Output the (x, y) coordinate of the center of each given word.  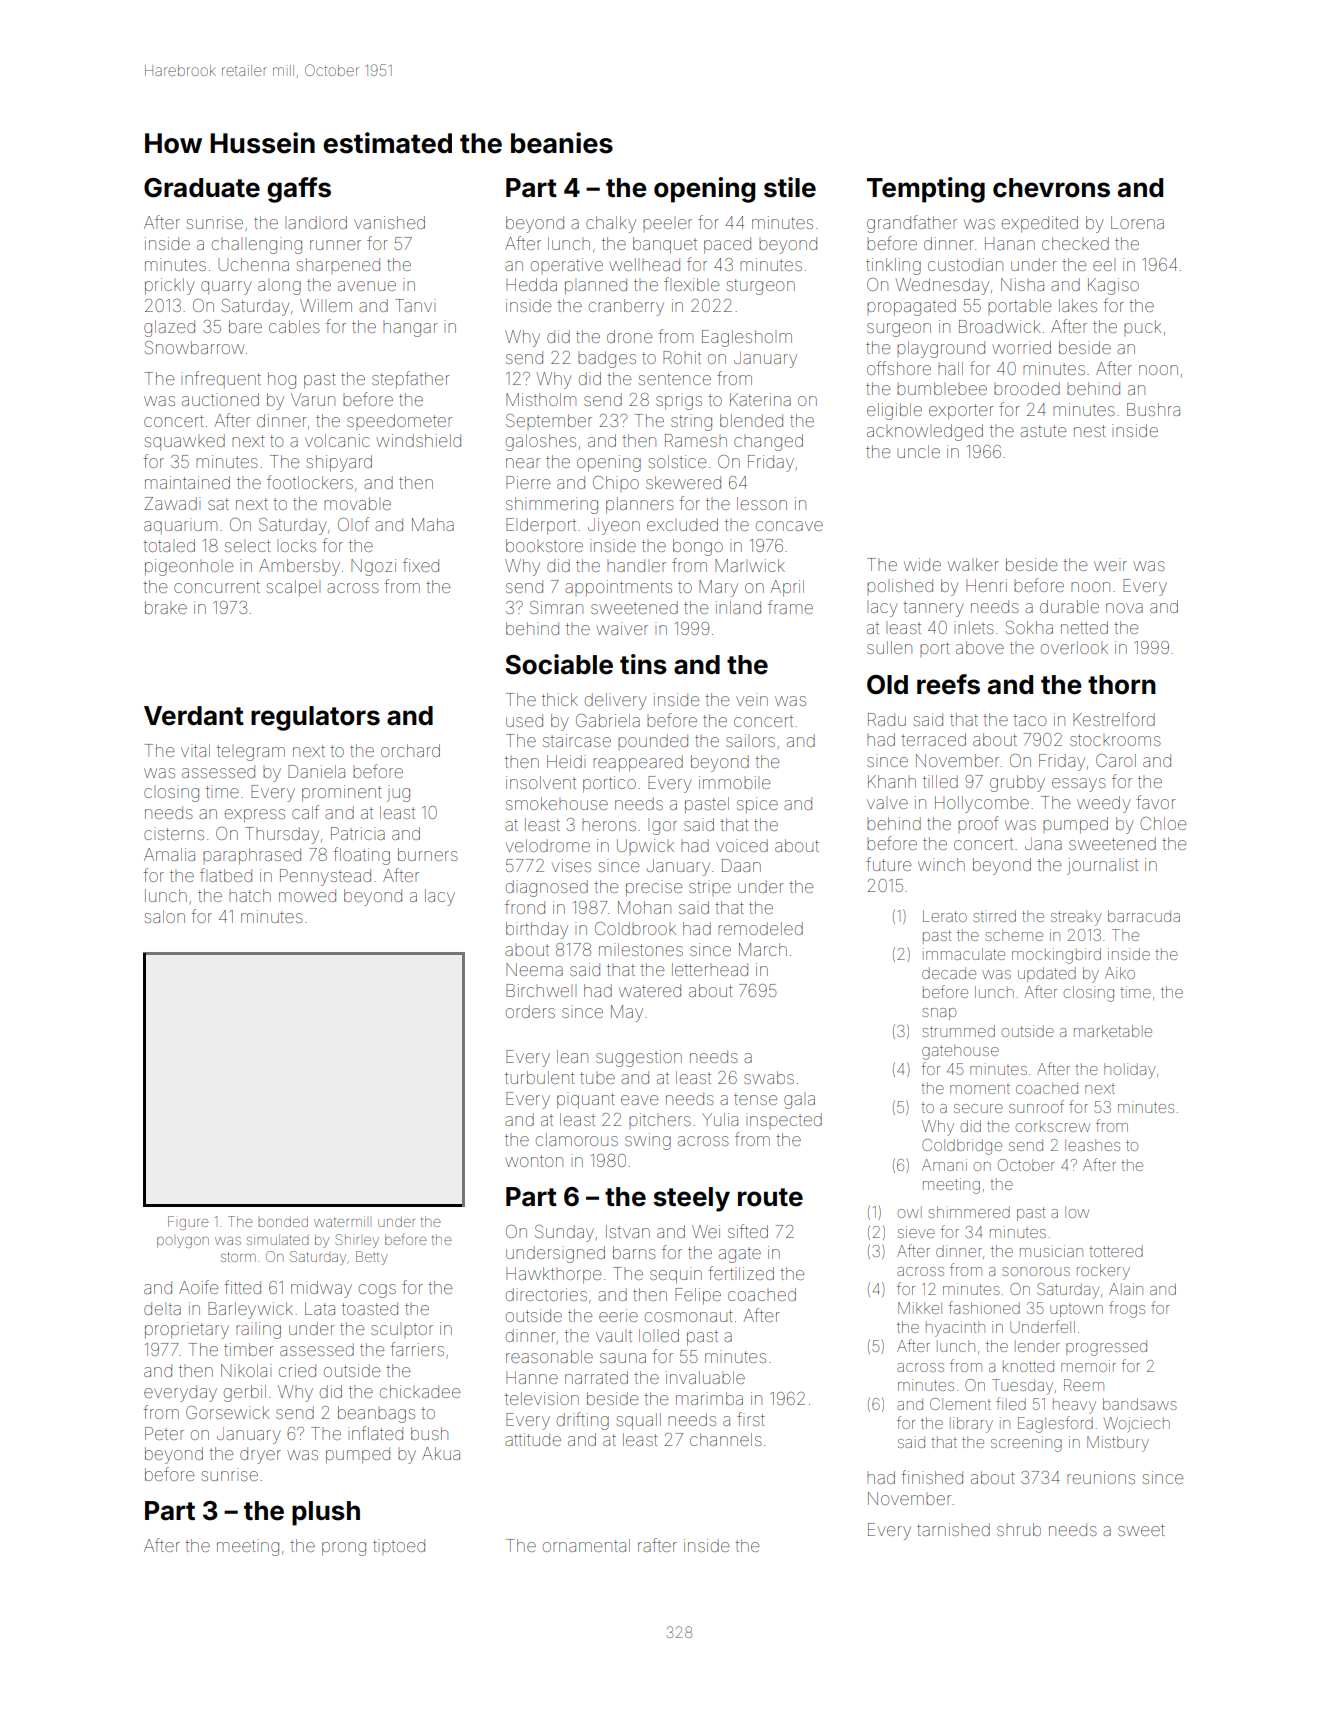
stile (790, 187)
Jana (1043, 843)
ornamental (586, 1545)
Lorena (1137, 222)
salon (165, 916)
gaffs (299, 190)
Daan (741, 865)
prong (344, 1549)
